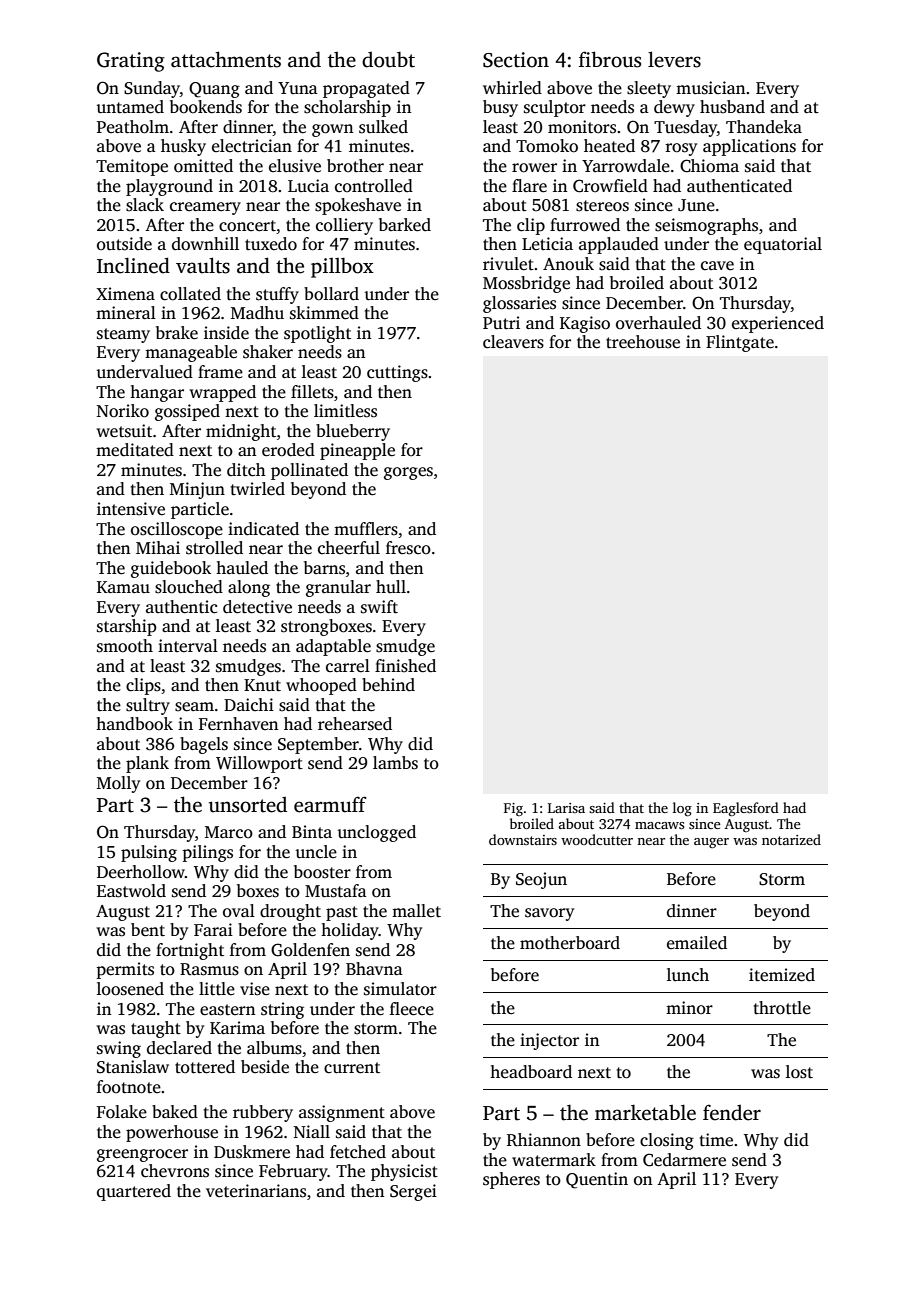 The height and width of the screenshot is (1308, 924). What do you see at coordinates (408, 548) in the screenshot?
I see `fresco` at bounding box center [408, 548].
